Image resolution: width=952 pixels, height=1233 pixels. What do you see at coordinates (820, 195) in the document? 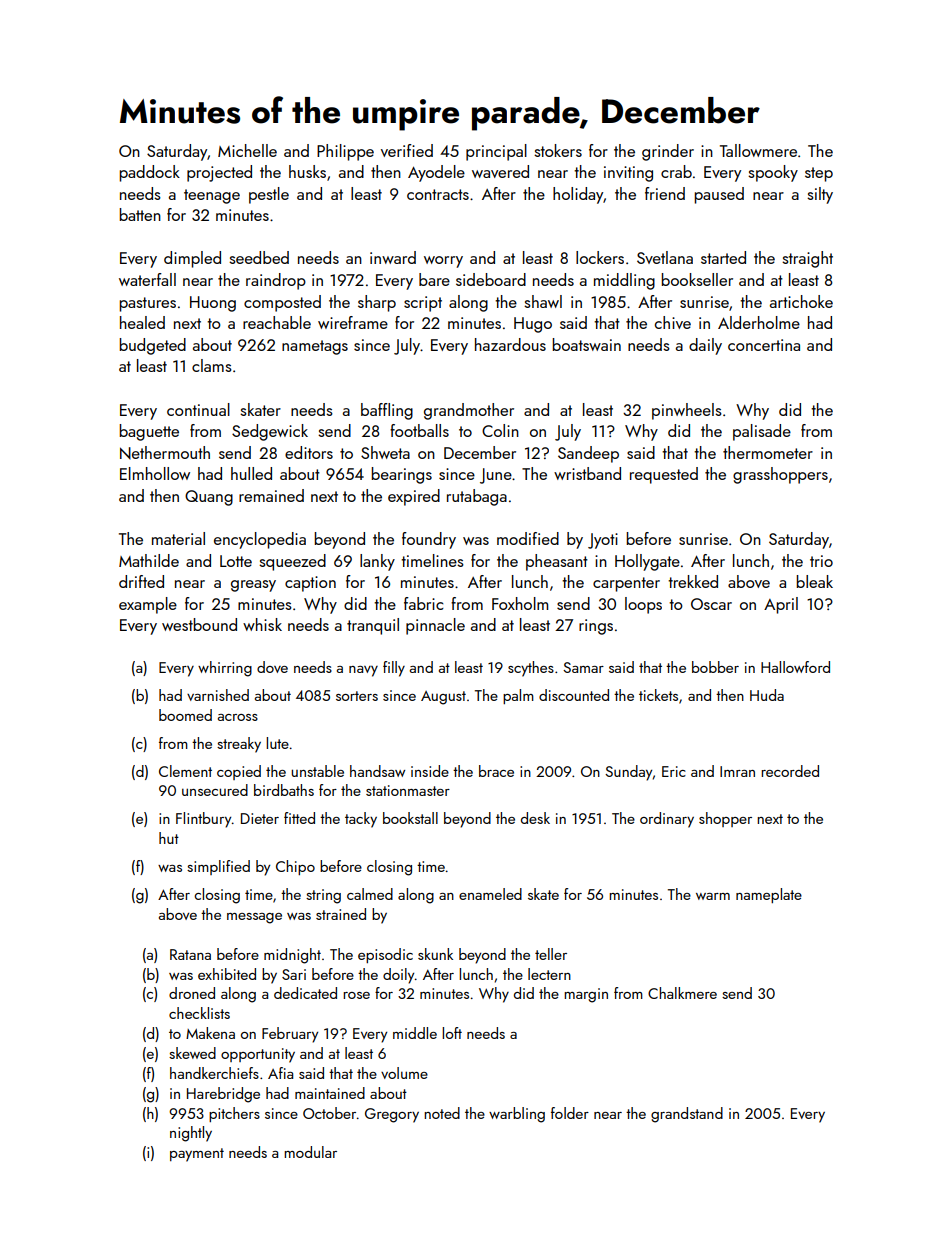
I see `silty` at bounding box center [820, 195].
